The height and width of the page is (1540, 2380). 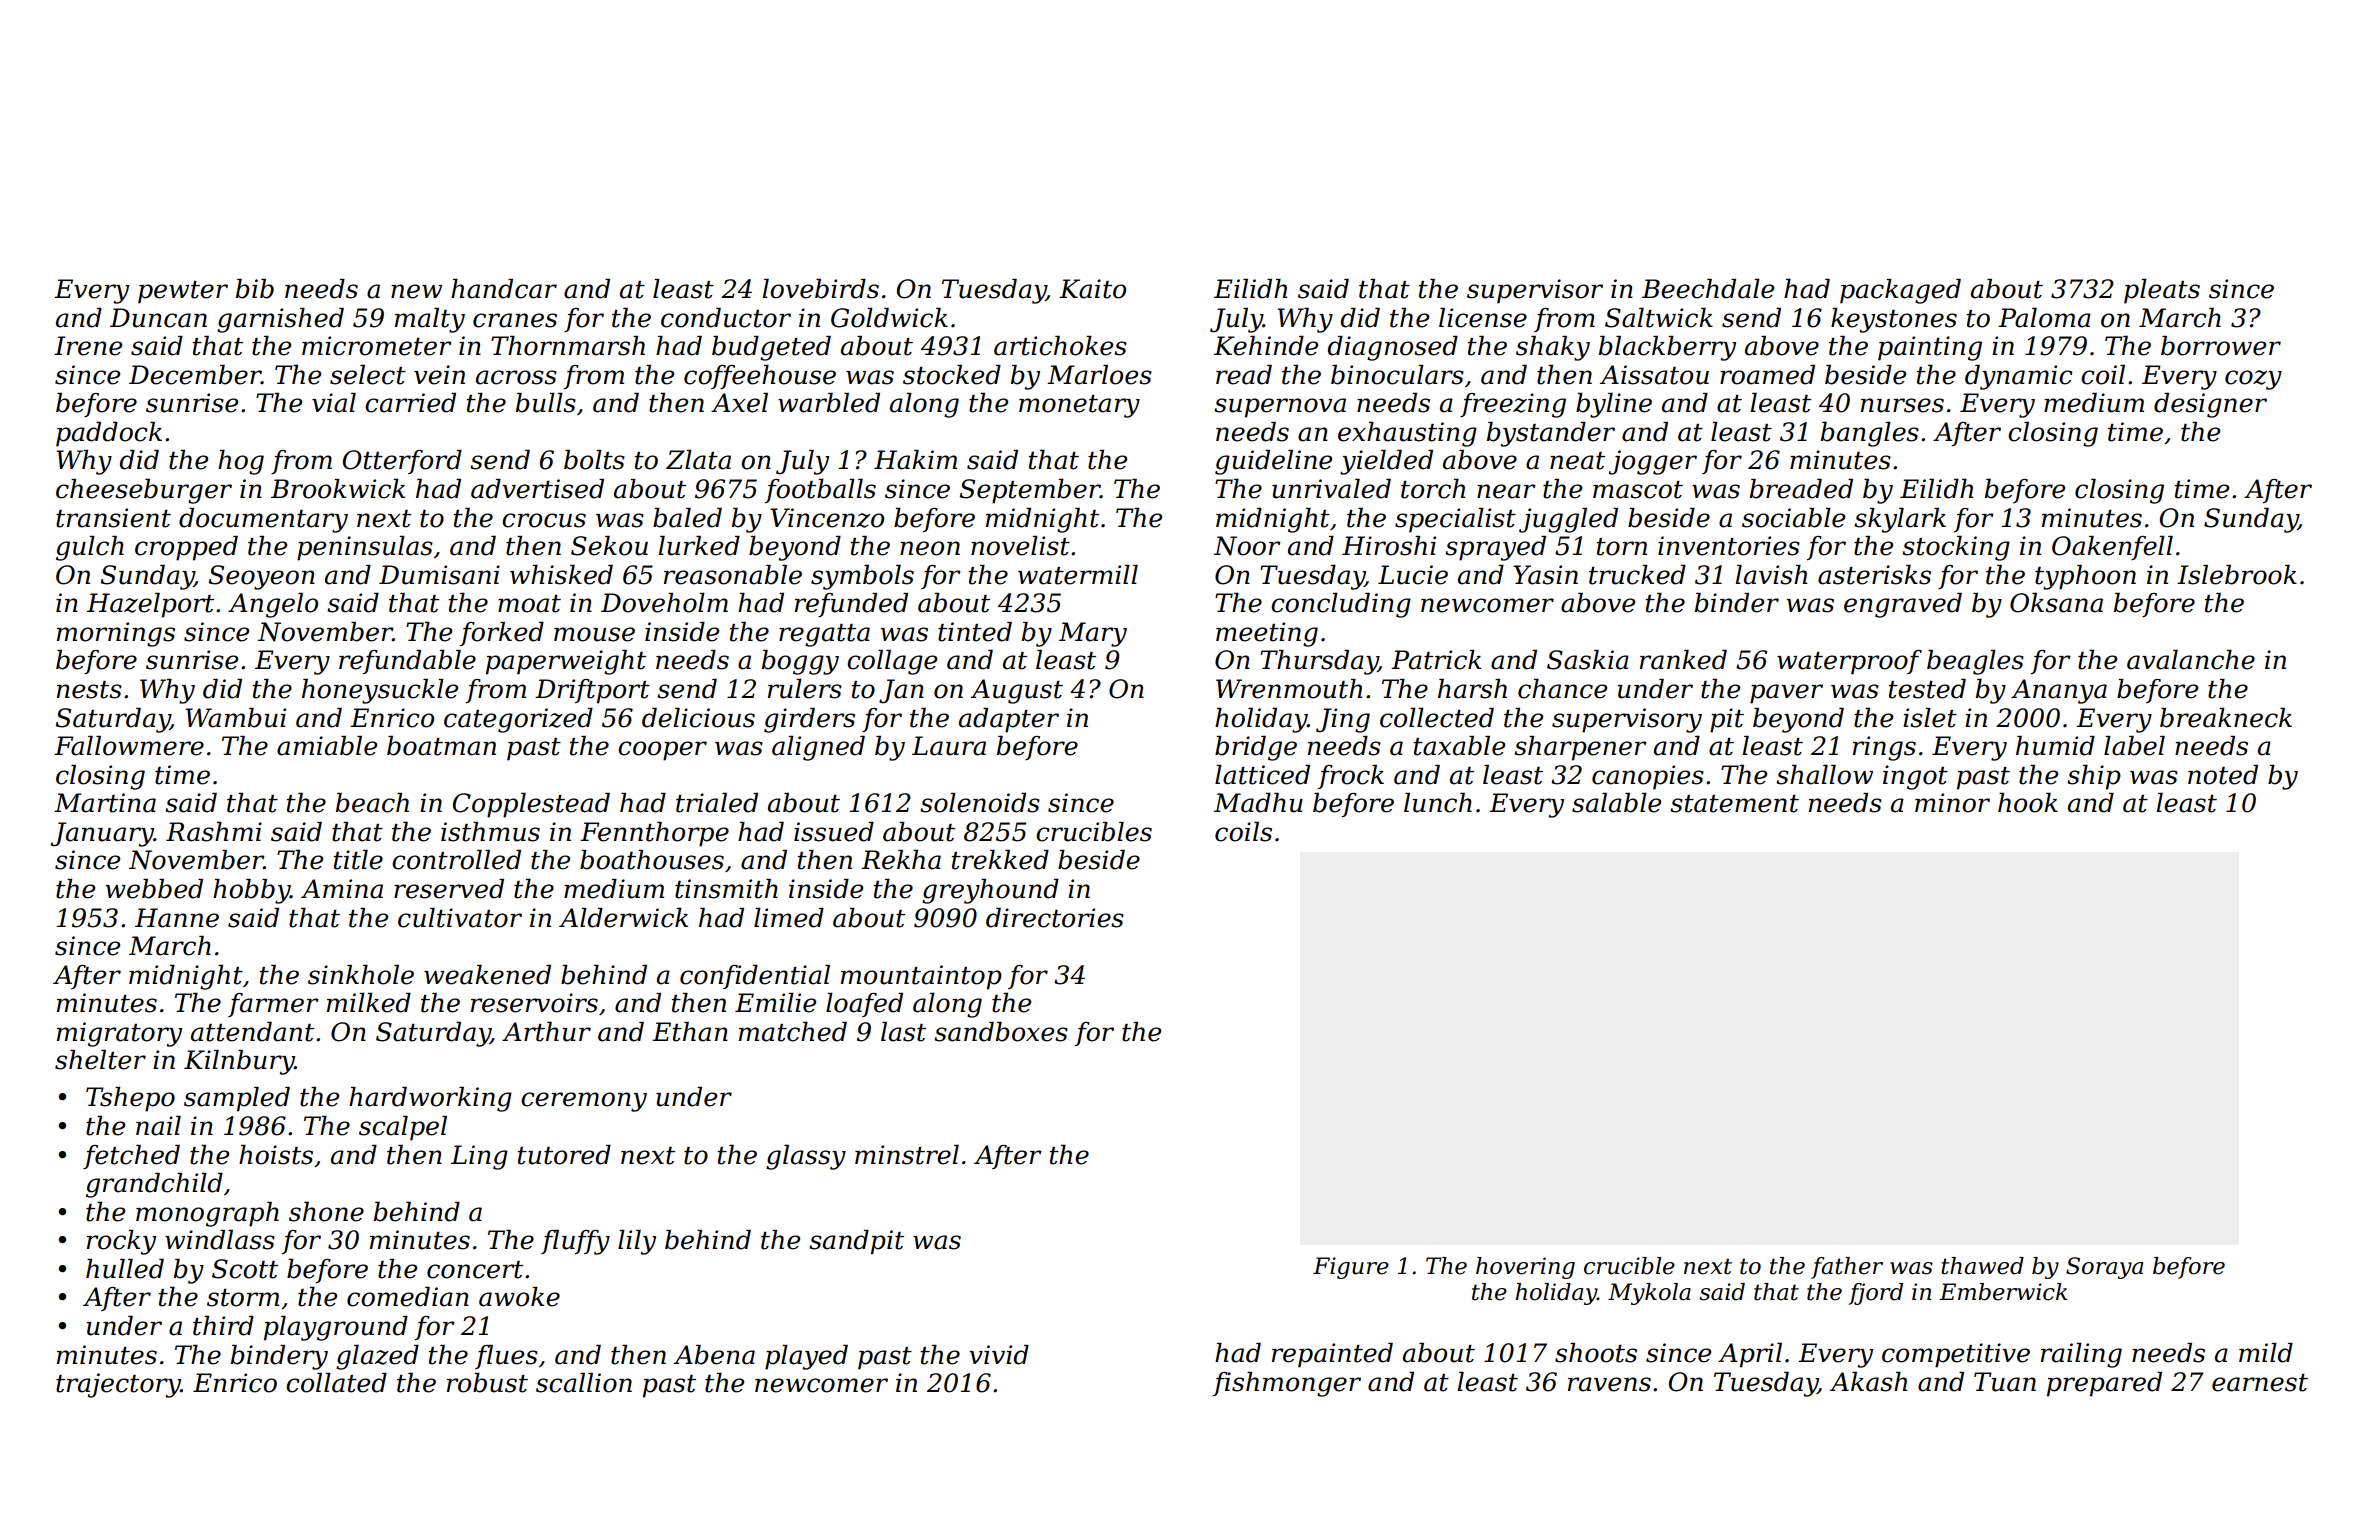 I want to click on supernova, so click(x=1280, y=408).
